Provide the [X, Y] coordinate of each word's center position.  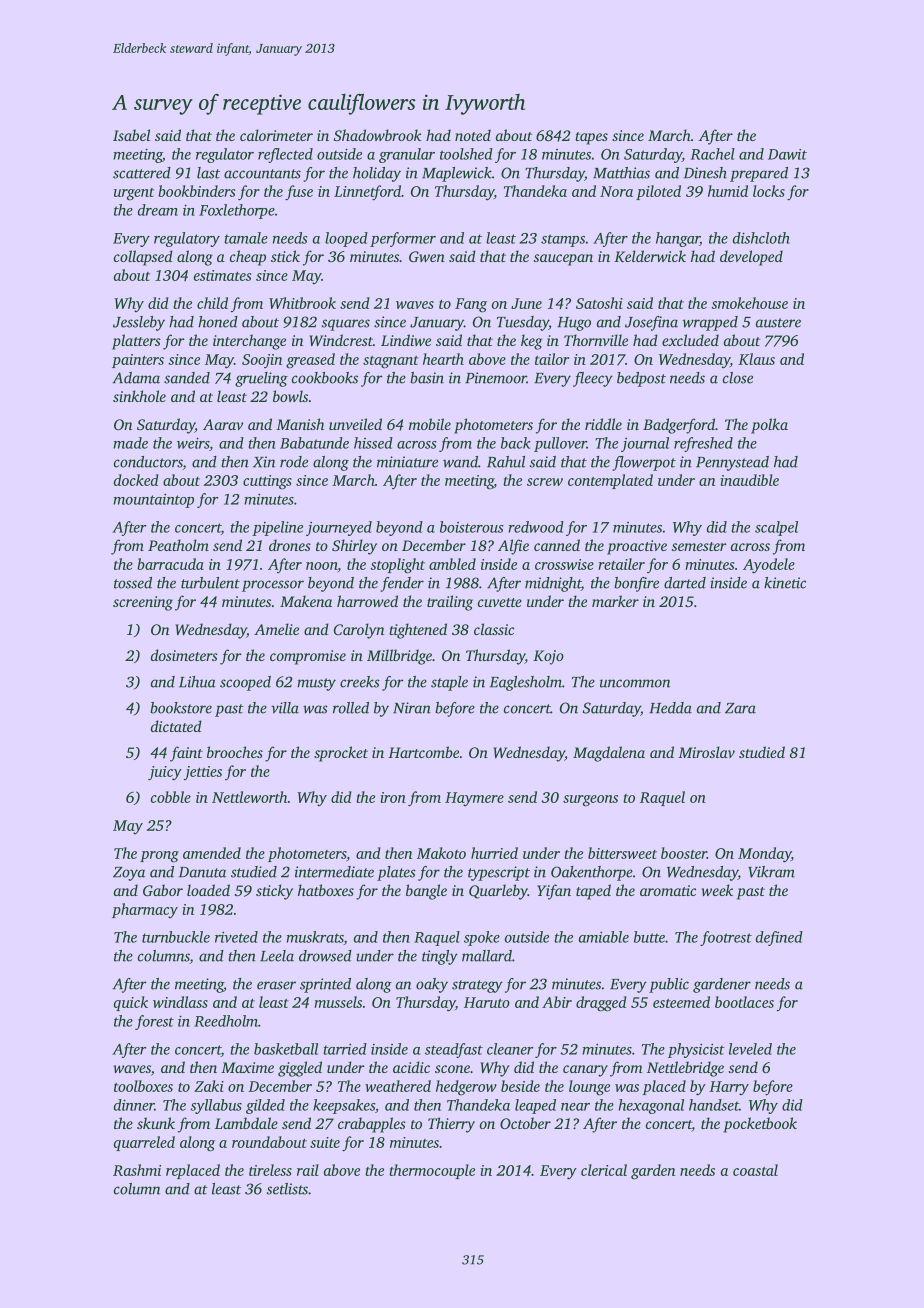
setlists [287, 1189]
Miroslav [706, 752]
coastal [755, 1170]
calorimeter [276, 135]
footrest [726, 938]
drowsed [325, 956]
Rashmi [137, 1170]
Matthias [621, 173]
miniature [407, 462]
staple [449, 683]
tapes [591, 138]
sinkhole [139, 396]
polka [769, 426]
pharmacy [145, 910]
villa [285, 708]
